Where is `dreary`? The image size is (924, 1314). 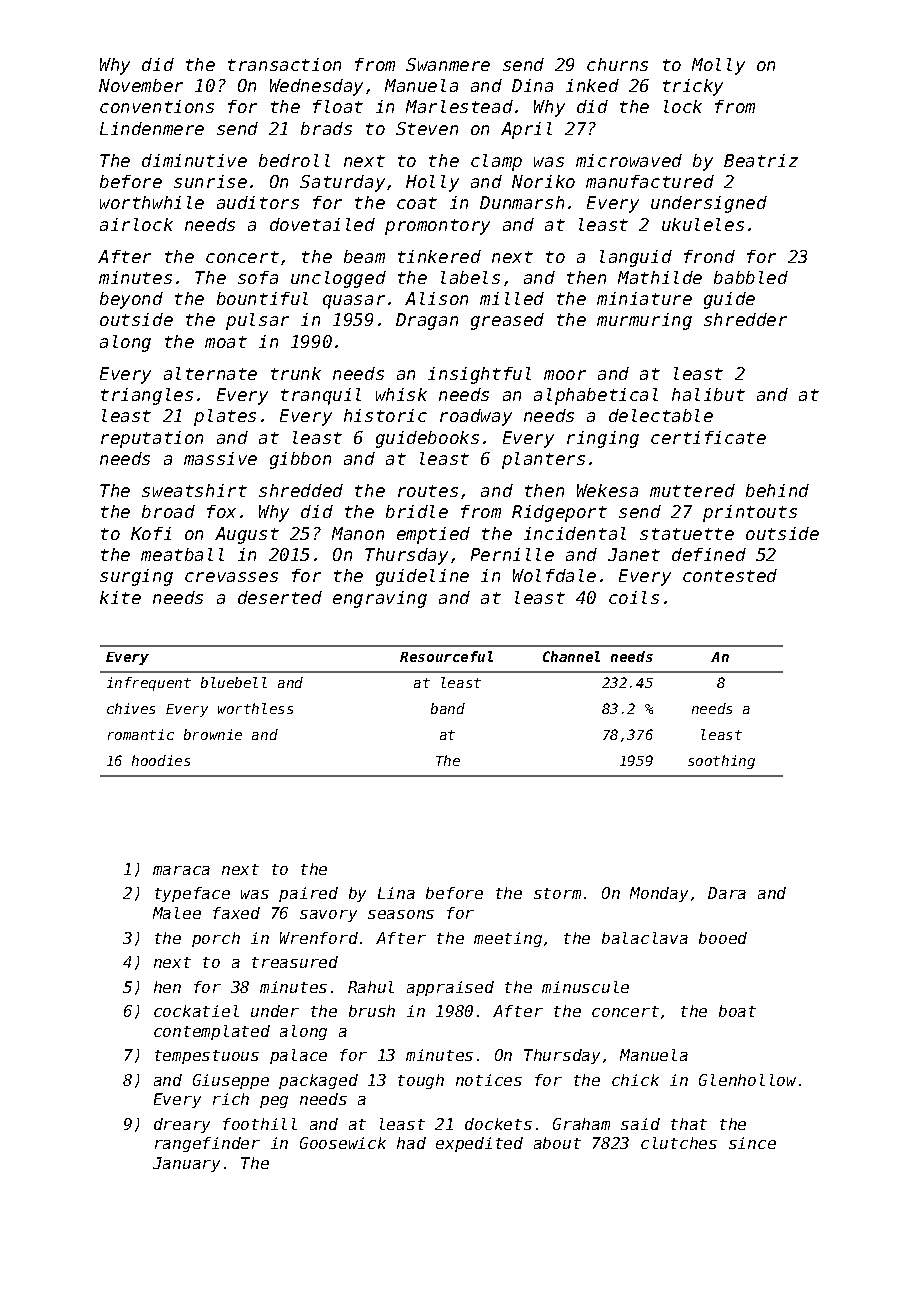
dreary is located at coordinates (182, 1125).
